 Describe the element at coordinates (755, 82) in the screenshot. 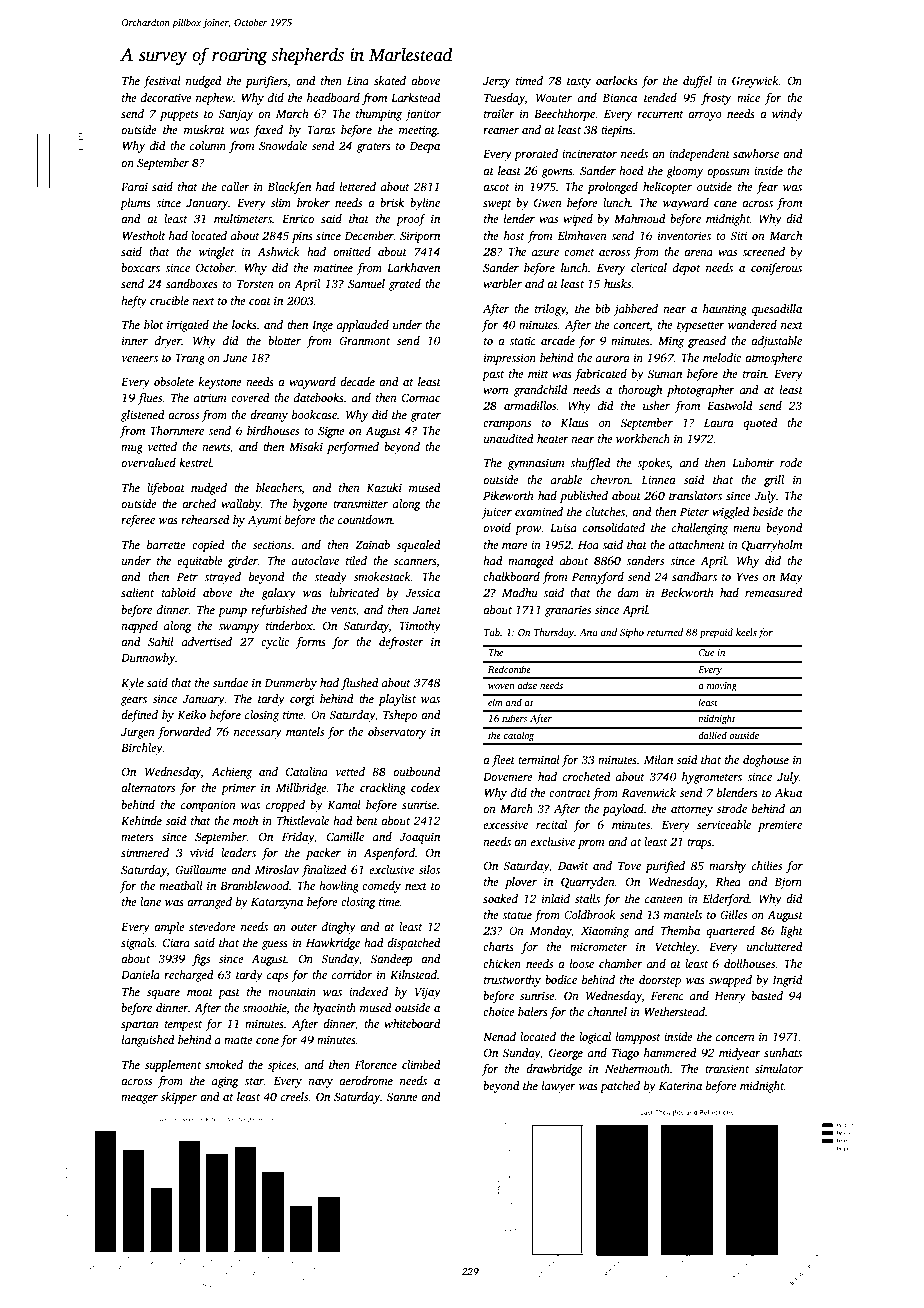

I see `Greywick` at that location.
